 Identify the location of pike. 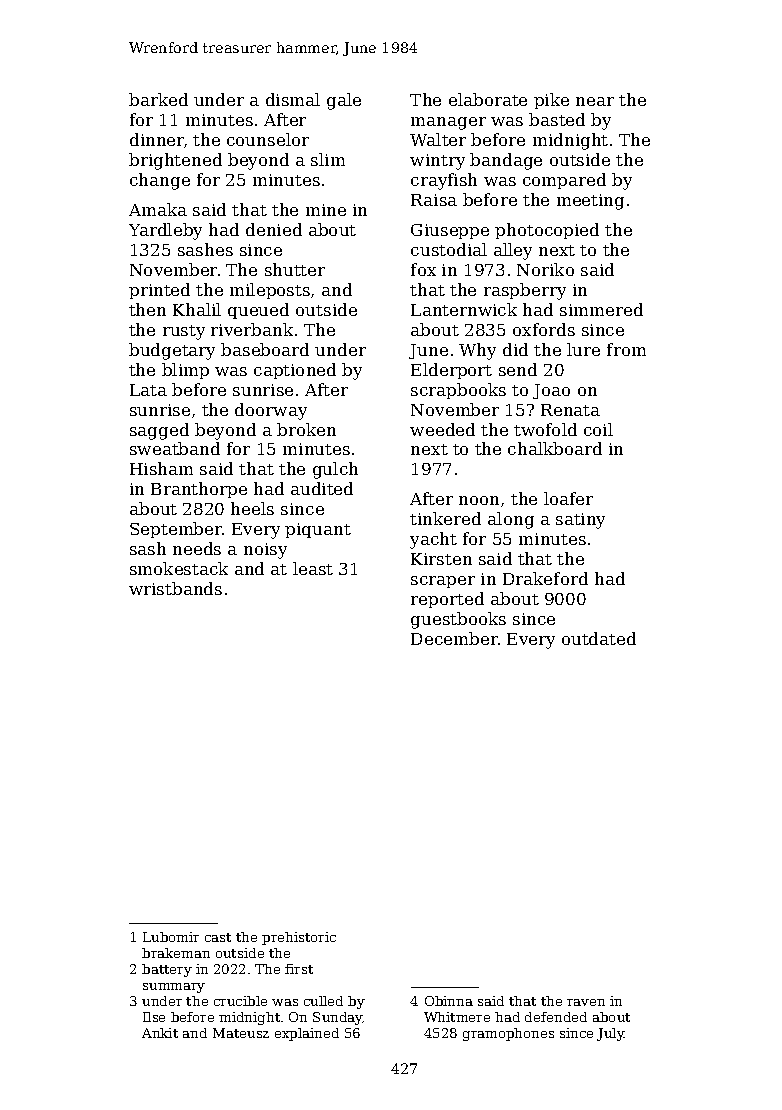
(551, 101).
